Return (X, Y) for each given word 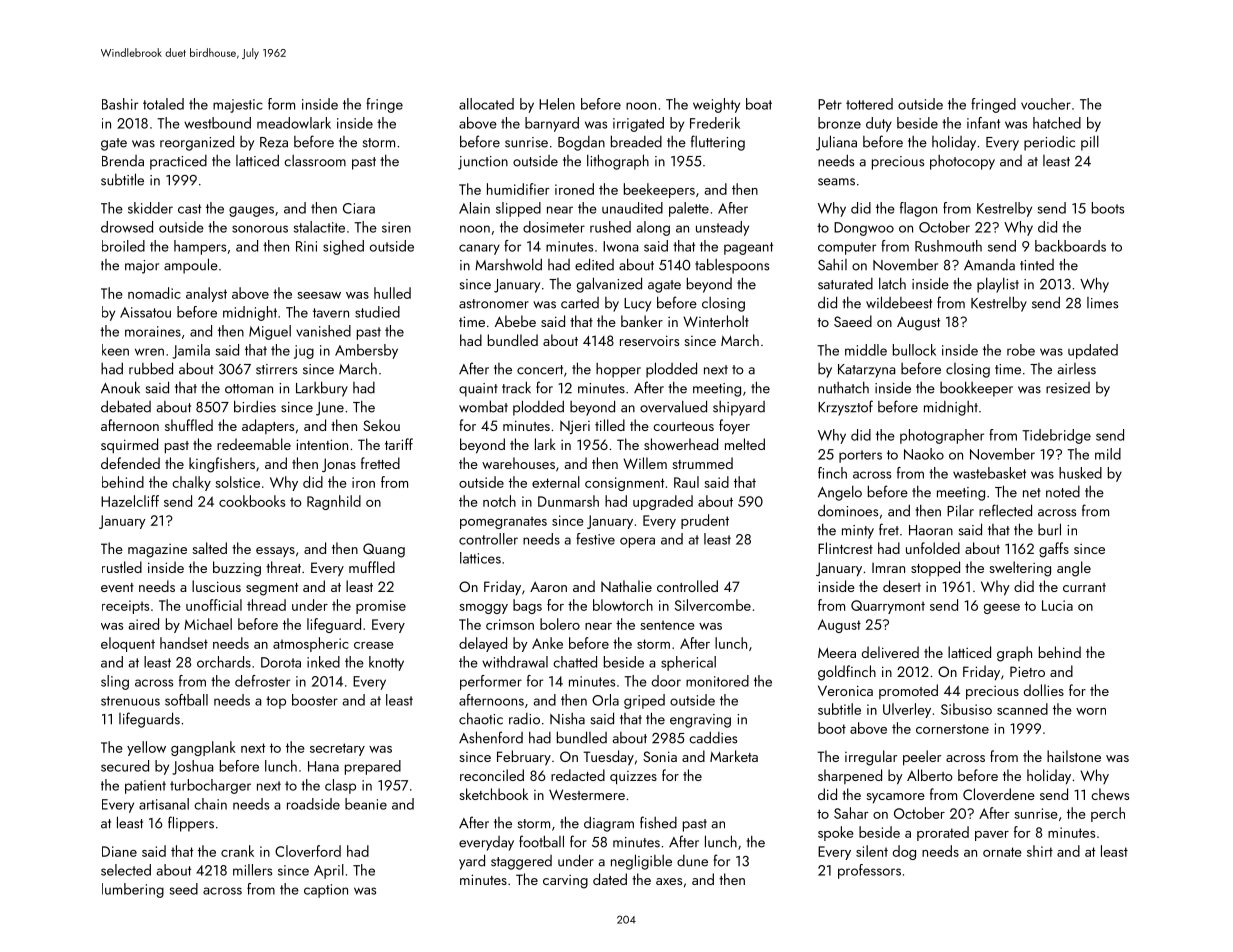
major (142, 267)
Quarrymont (888, 607)
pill (1090, 143)
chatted (575, 662)
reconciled (492, 775)
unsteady (722, 228)
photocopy (962, 162)
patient (145, 787)
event (117, 587)
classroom (315, 161)
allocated (486, 104)
